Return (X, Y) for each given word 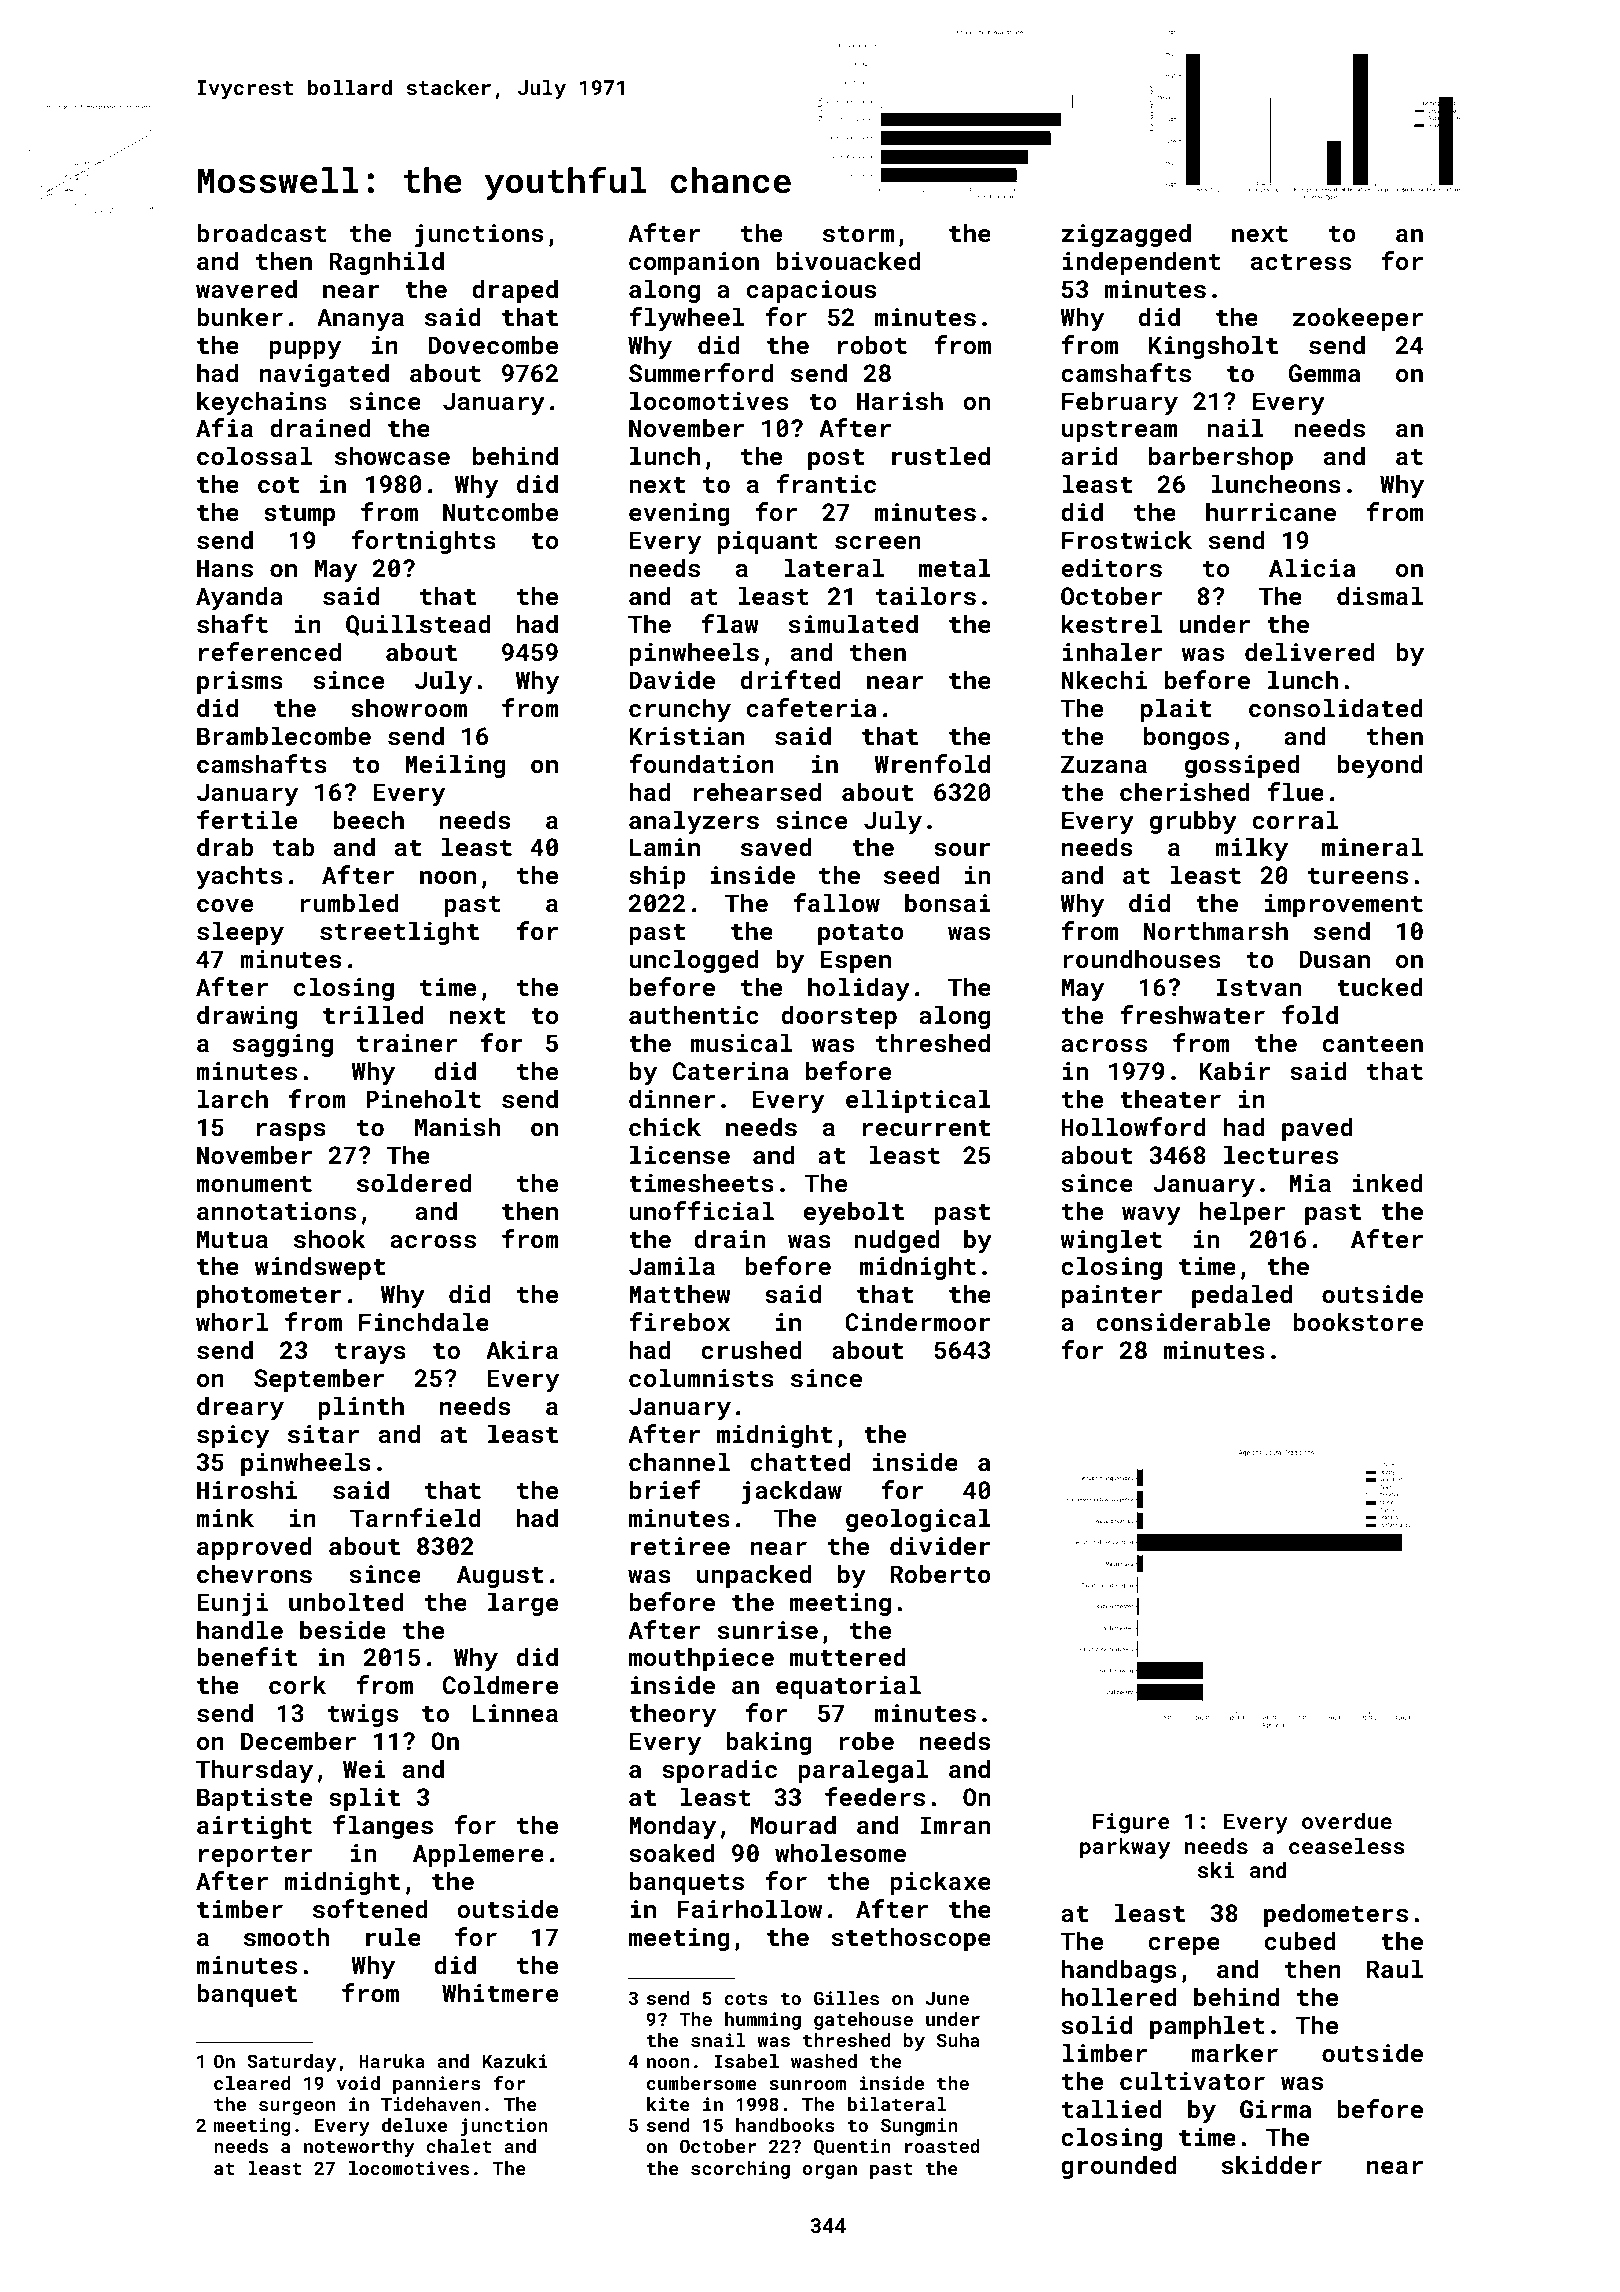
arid (1089, 455)
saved (776, 846)
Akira (522, 1349)
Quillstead (418, 625)
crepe (1184, 1946)
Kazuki (514, 2061)
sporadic (719, 1771)
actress (1301, 262)
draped (515, 291)
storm (858, 234)
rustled (941, 455)
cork (297, 1684)
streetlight (399, 933)
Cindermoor (918, 1321)
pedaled (1242, 1296)
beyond (1380, 766)
